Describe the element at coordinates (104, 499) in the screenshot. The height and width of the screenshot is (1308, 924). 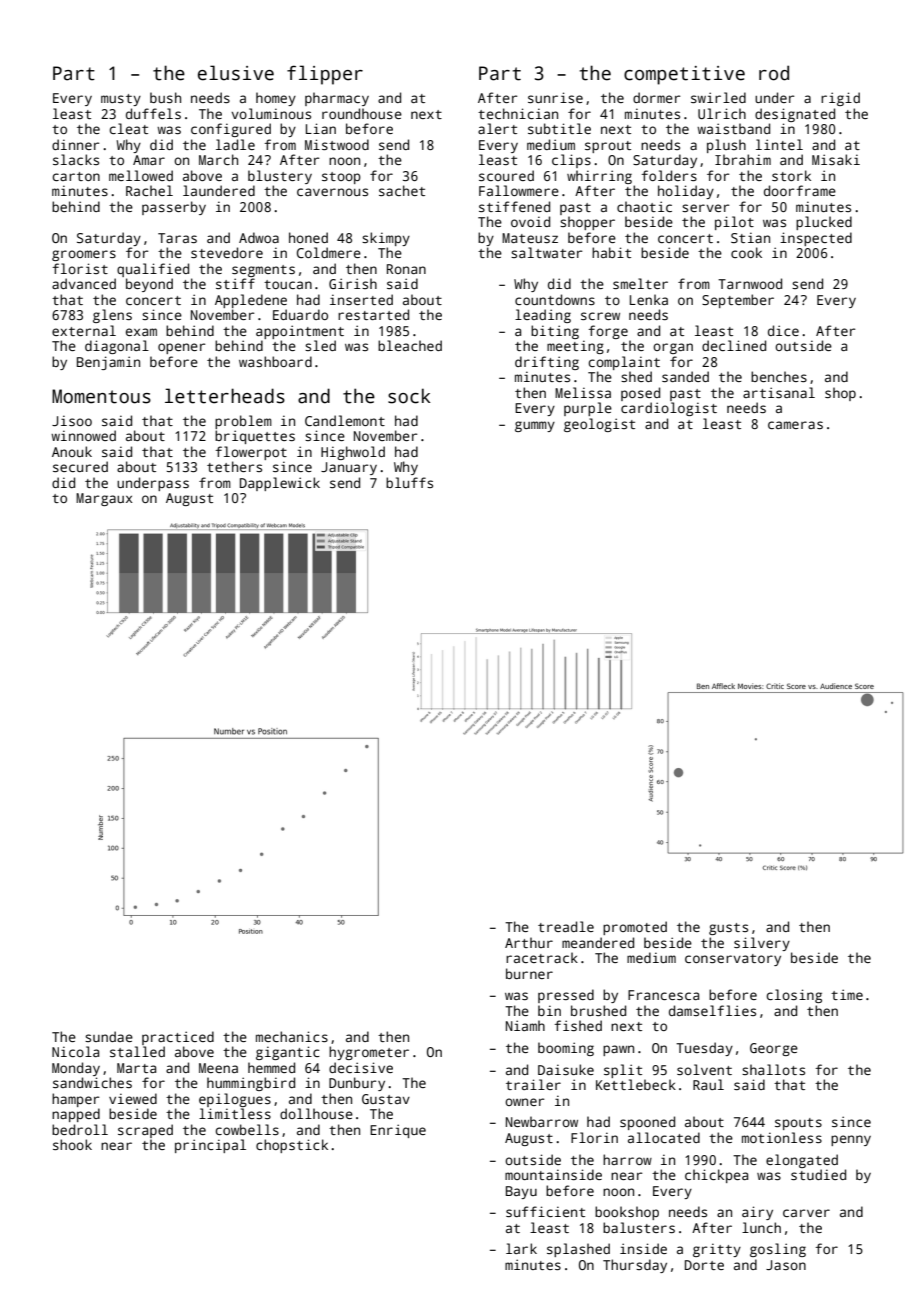
I see `Margaux` at that location.
